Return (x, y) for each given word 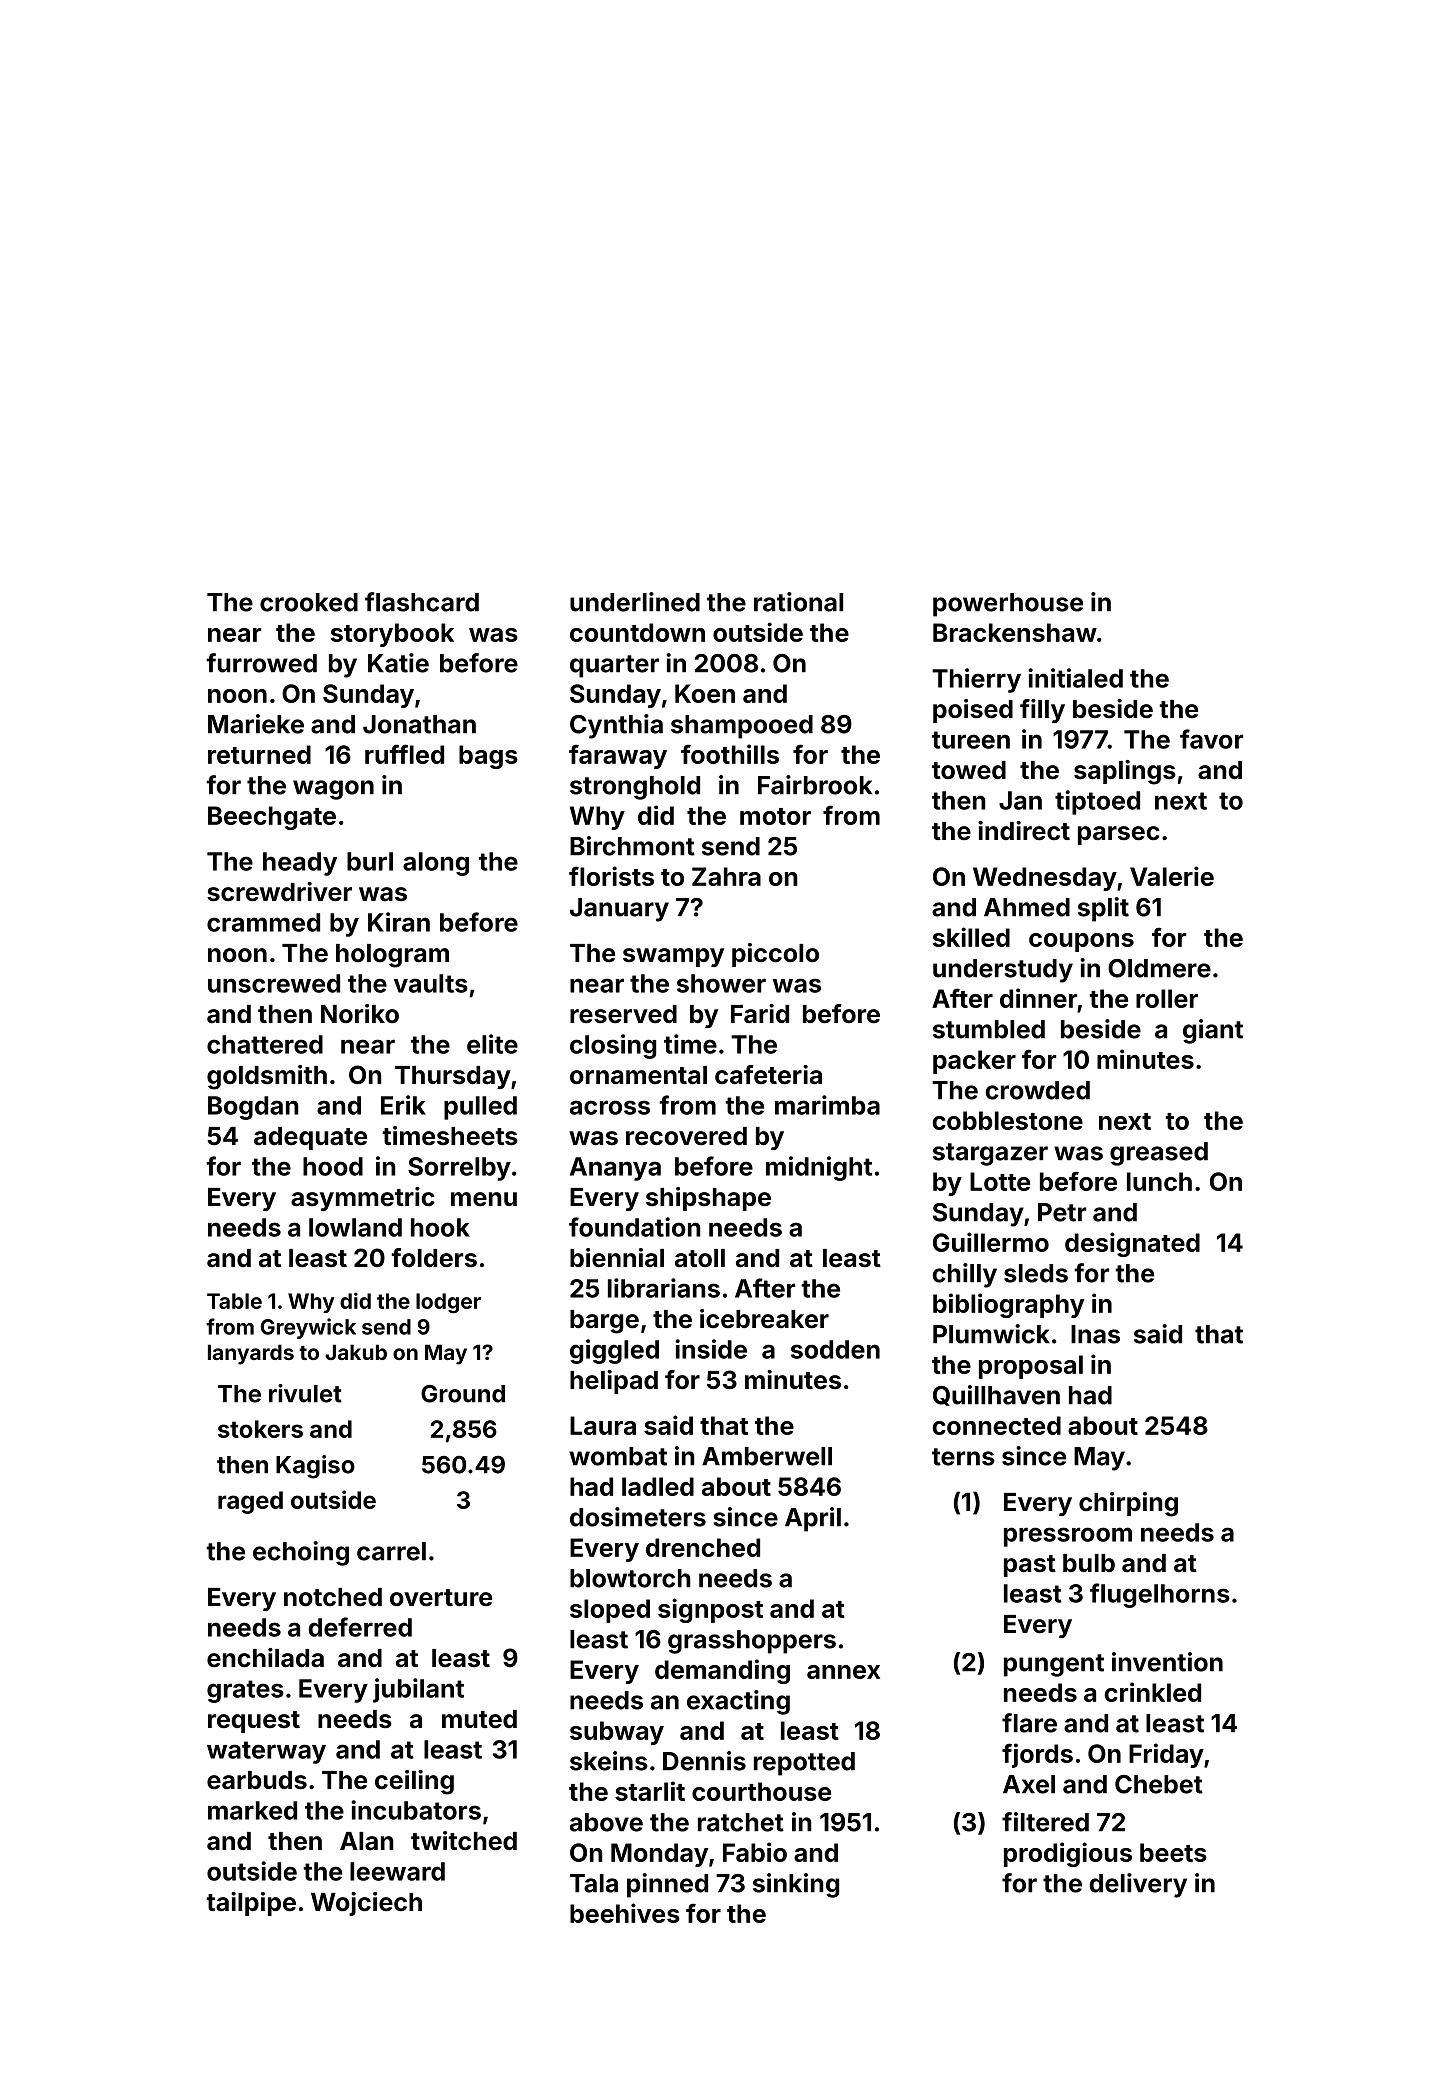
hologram (392, 956)
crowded (1037, 1090)
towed (969, 770)
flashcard (422, 602)
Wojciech (366, 1904)
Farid (760, 1013)
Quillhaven (996, 1395)
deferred (360, 1627)
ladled (658, 1486)
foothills (730, 754)
